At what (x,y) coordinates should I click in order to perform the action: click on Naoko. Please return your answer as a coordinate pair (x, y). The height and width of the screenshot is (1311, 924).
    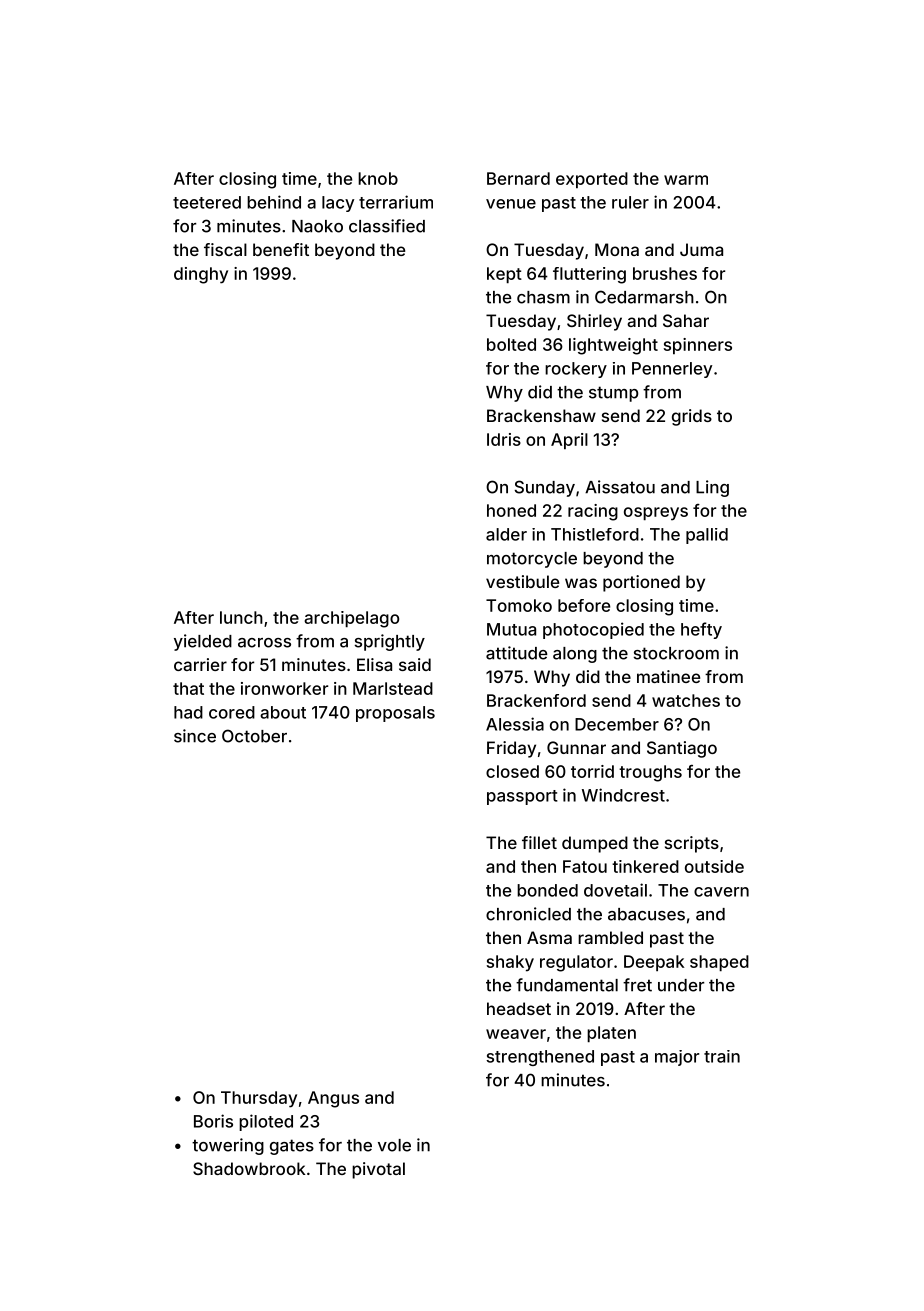
    Looking at the image, I should click on (317, 226).
